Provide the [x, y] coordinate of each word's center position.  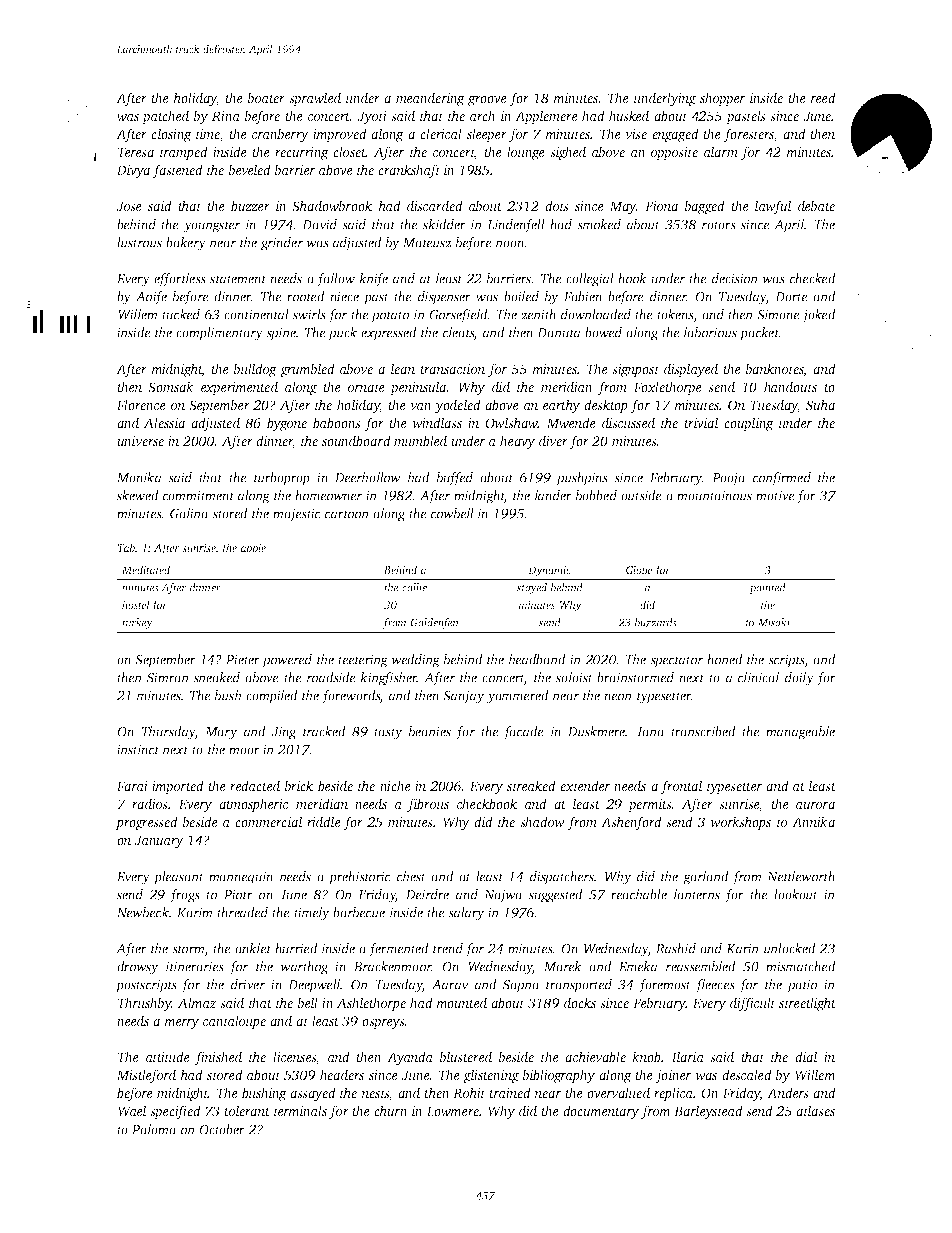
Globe [639, 569]
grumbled [307, 370]
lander [553, 495]
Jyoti [372, 117]
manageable [800, 733]
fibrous [428, 805]
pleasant [178, 878]
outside [641, 495]
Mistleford [146, 1076]
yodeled [458, 406]
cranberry [280, 135]
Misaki [774, 622]
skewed [138, 495]
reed [823, 97]
